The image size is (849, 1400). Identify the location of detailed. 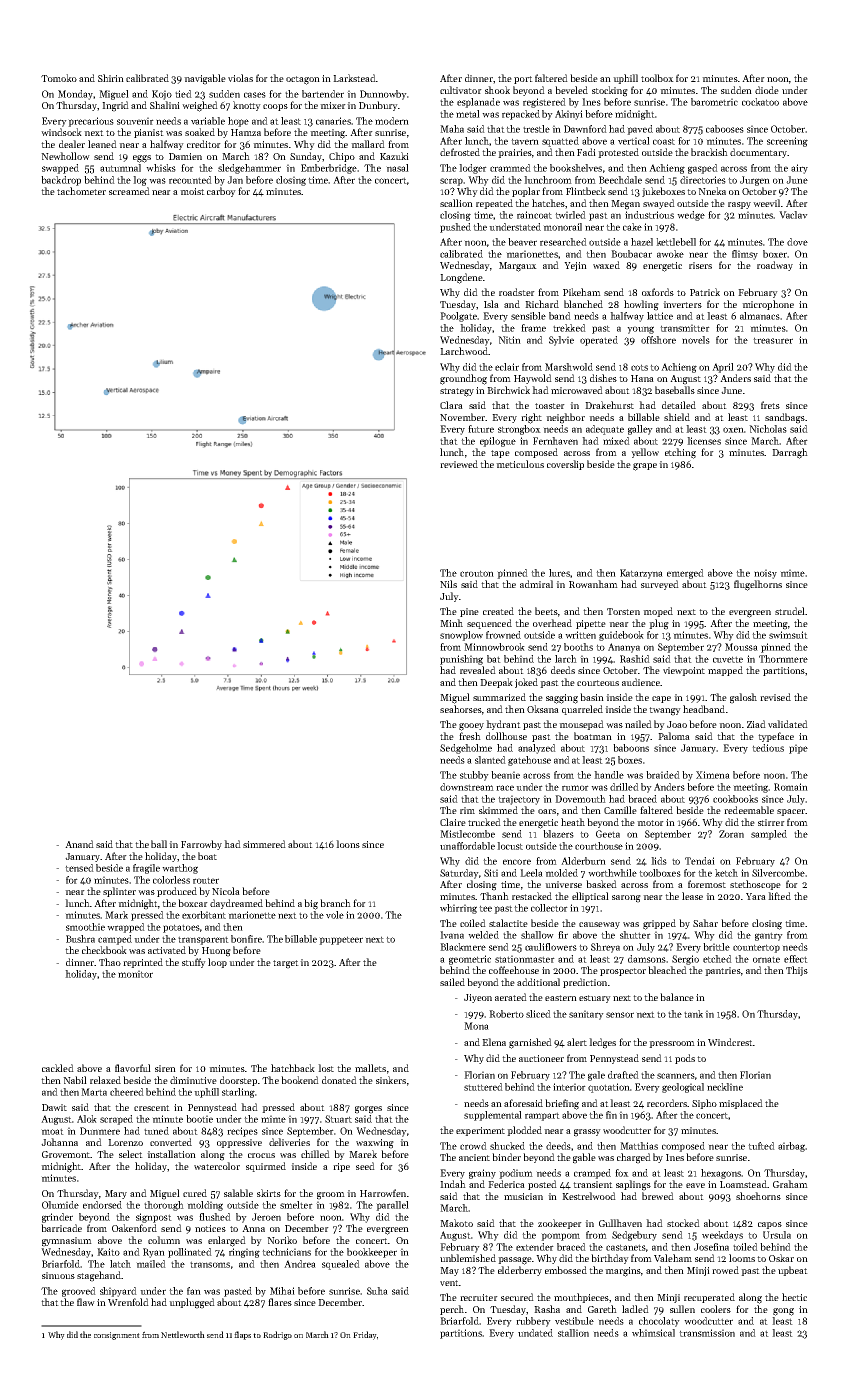
(679, 405).
